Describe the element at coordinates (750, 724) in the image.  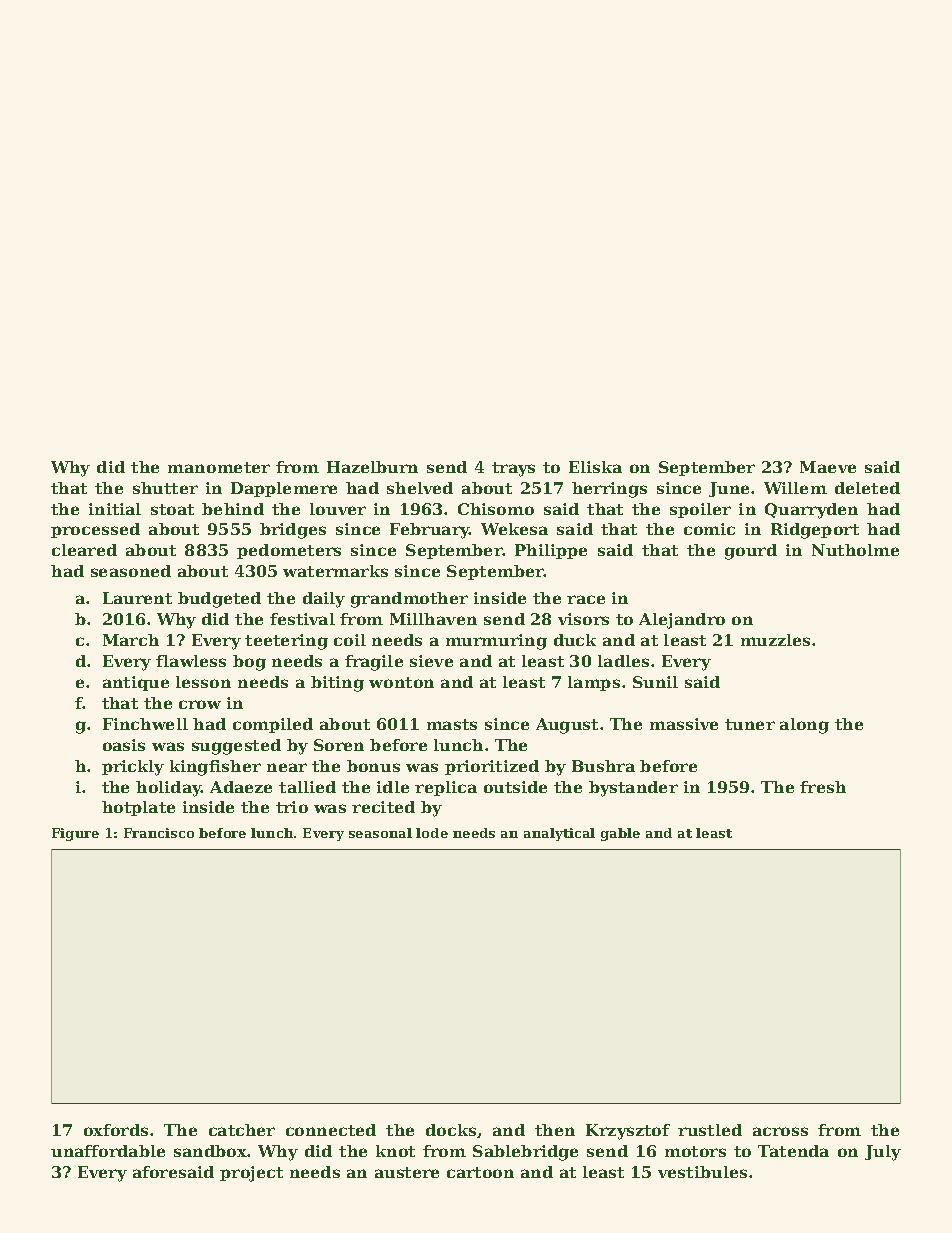
I see `tuner` at that location.
